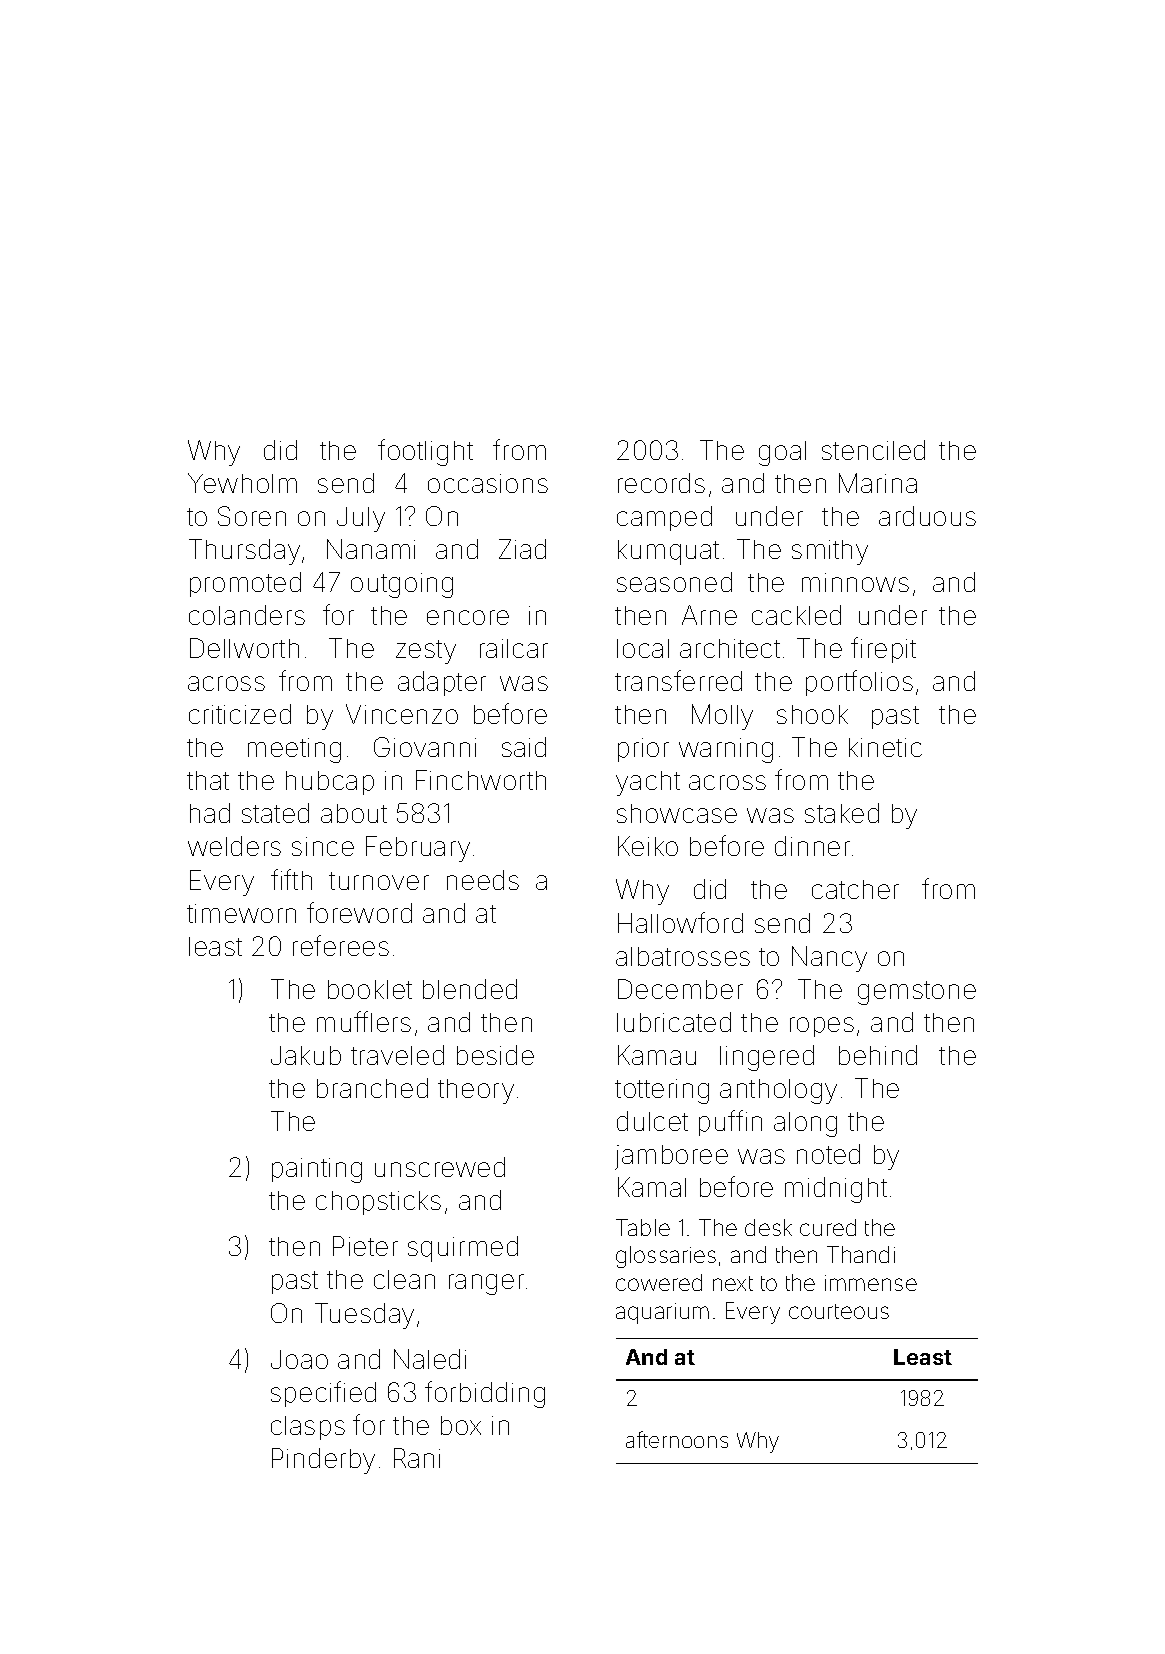 The image size is (1165, 1654). Describe the element at coordinates (648, 846) in the screenshot. I see `Keiko` at that location.
